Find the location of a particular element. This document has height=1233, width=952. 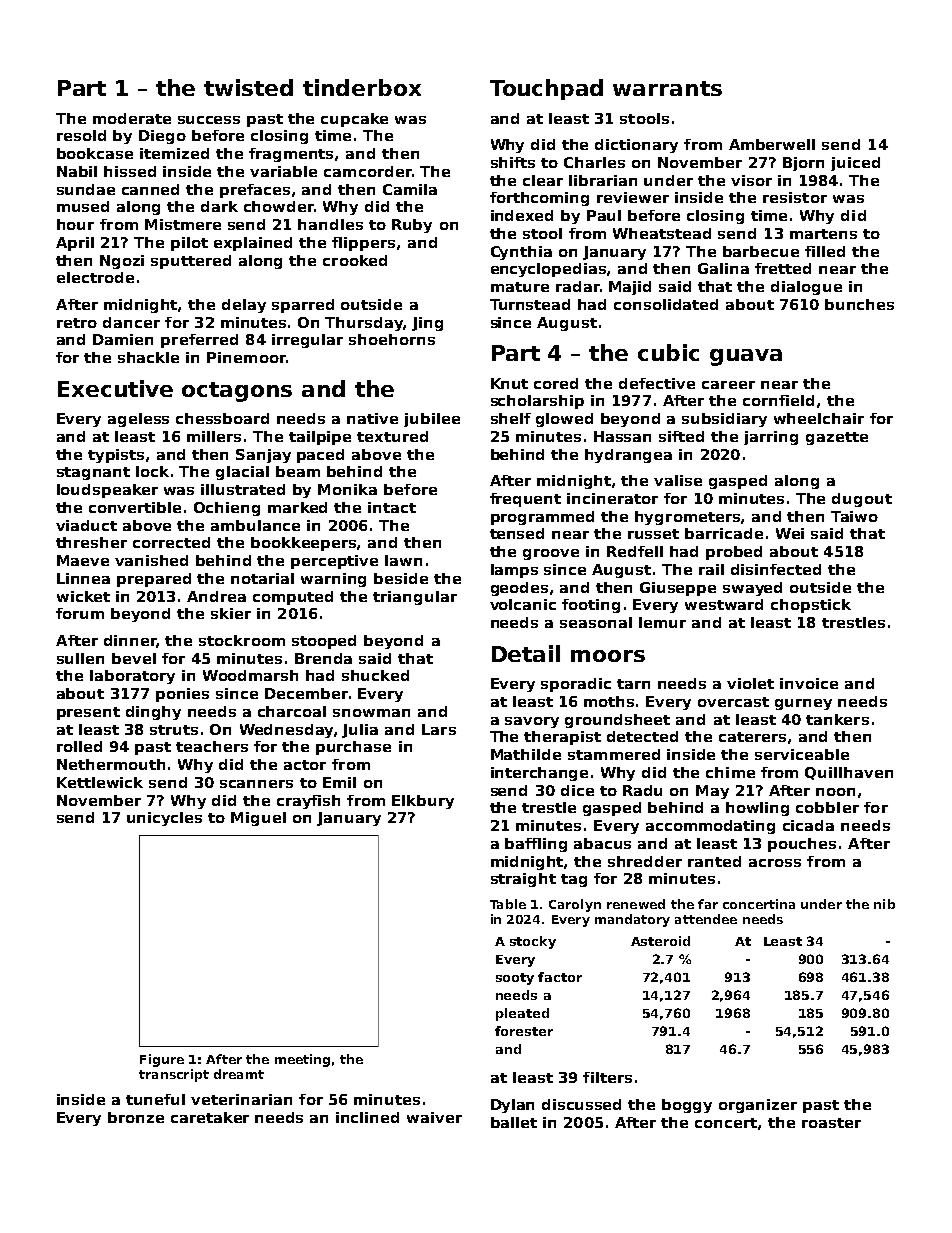

moors is located at coordinates (608, 656).
